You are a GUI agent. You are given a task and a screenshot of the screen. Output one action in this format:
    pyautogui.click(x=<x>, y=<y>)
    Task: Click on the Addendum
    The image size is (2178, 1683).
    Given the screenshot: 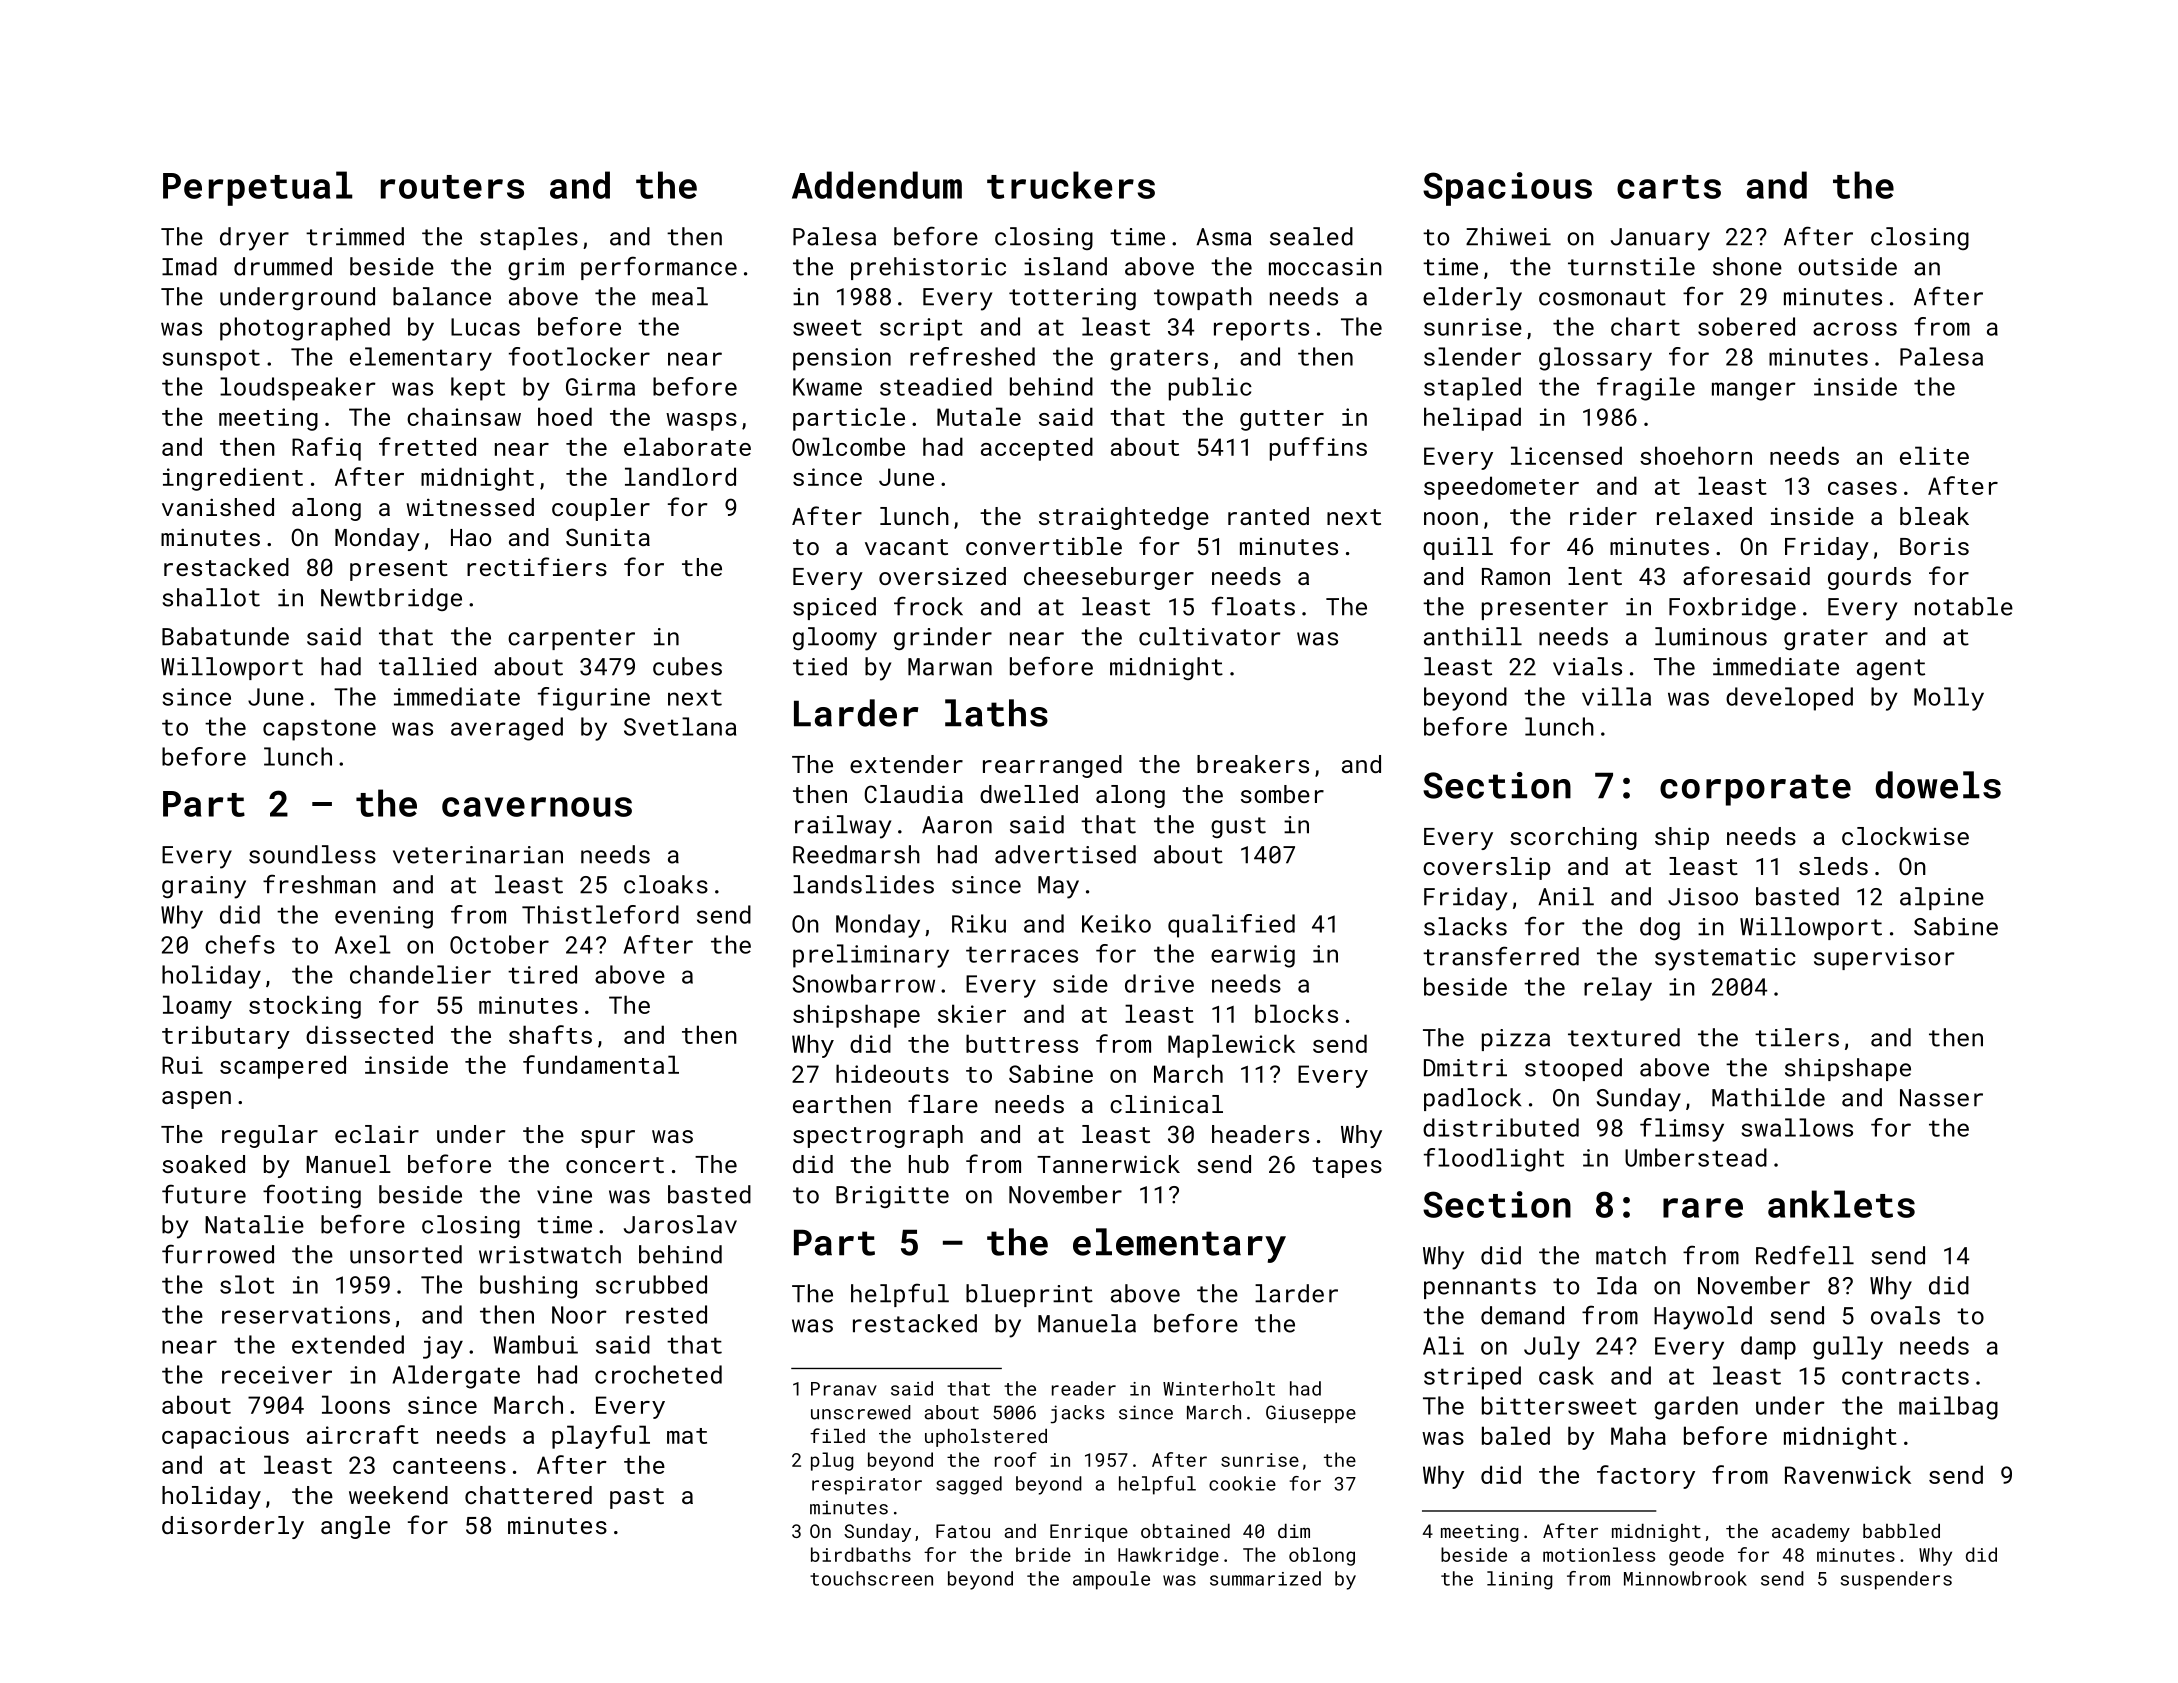 What is the action you would take?
    pyautogui.click(x=877, y=185)
